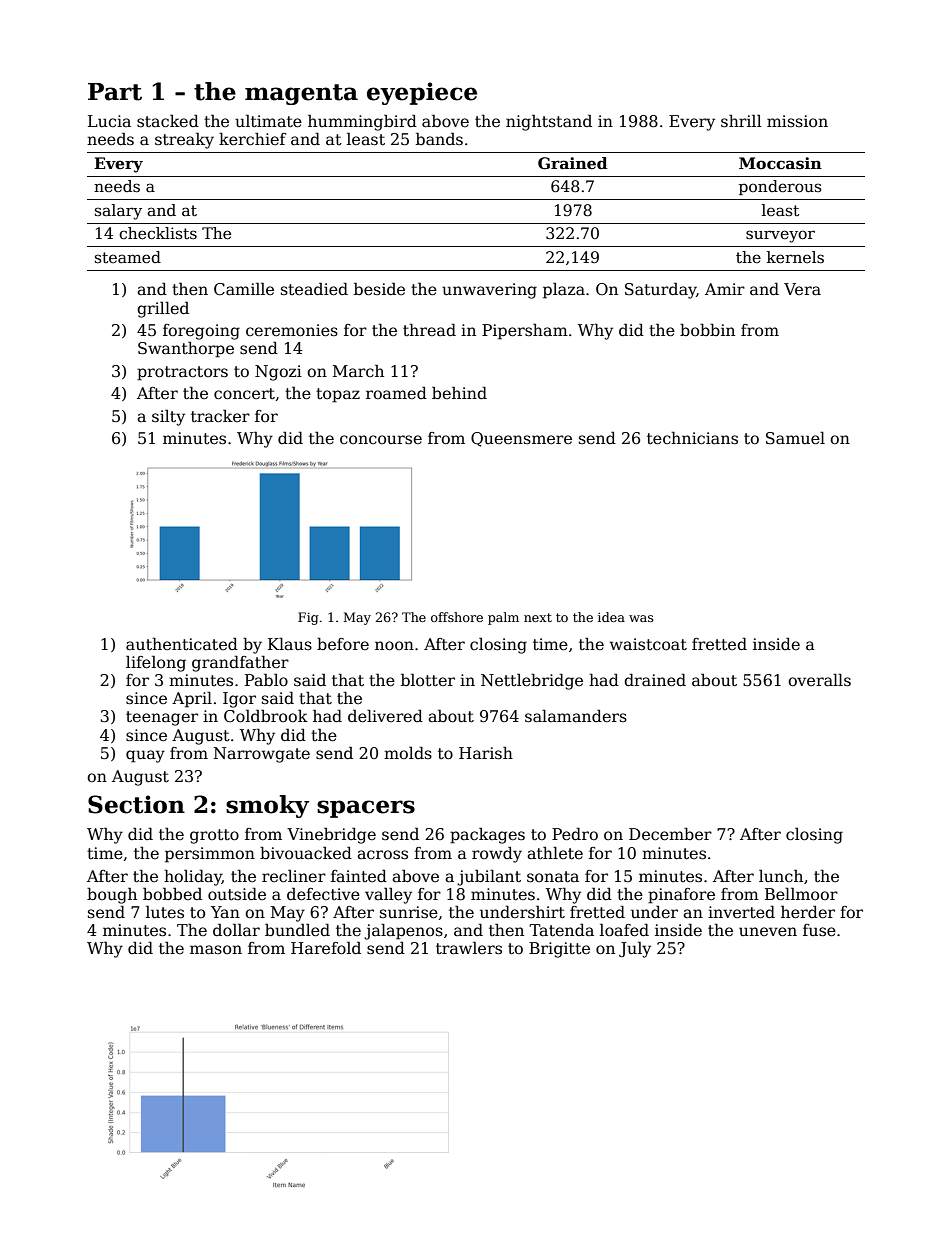 This page has height=1233, width=952. Describe the element at coordinates (162, 718) in the page. I see `teenager` at that location.
